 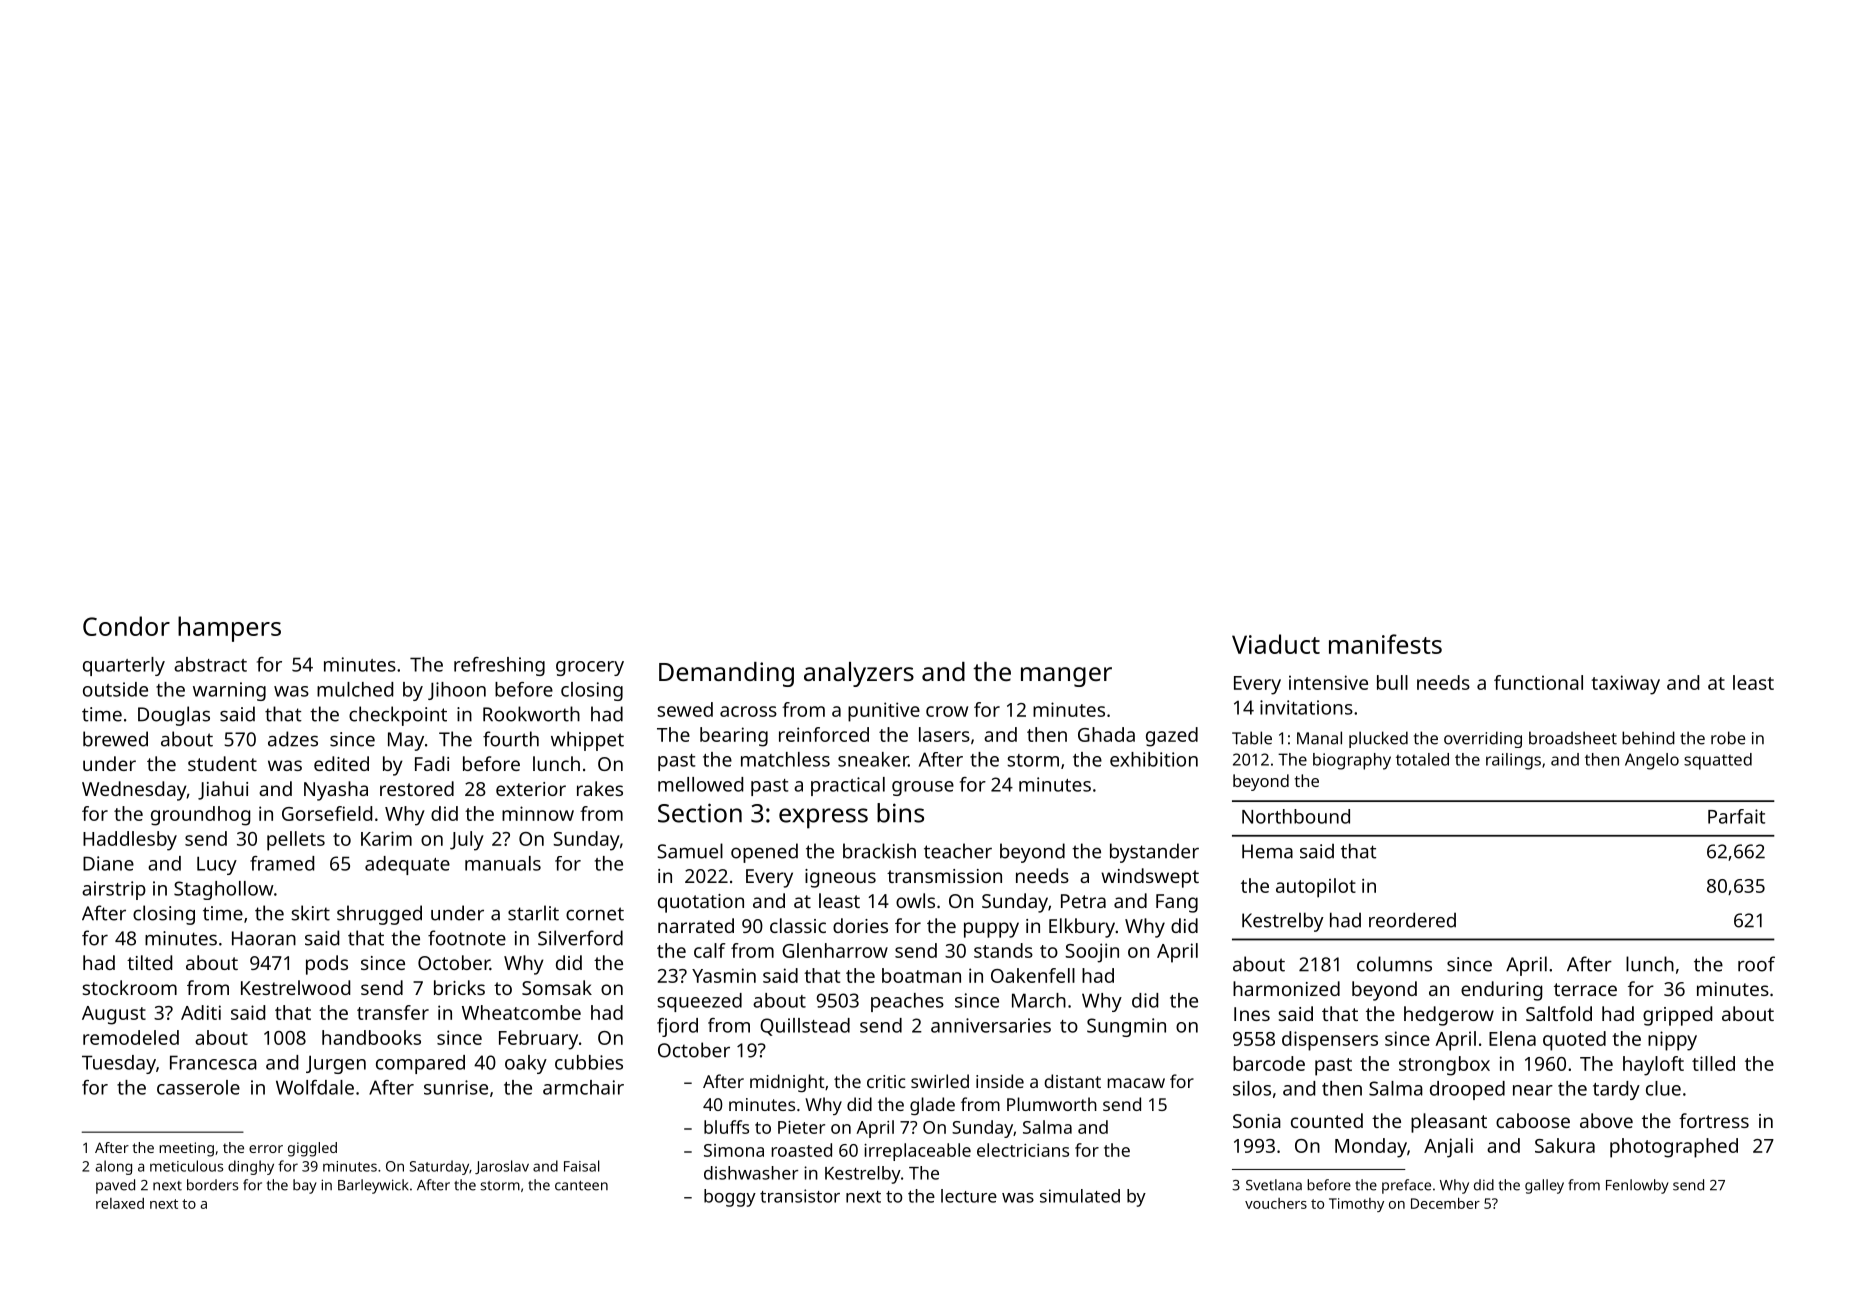 I want to click on grocery, so click(x=590, y=668).
